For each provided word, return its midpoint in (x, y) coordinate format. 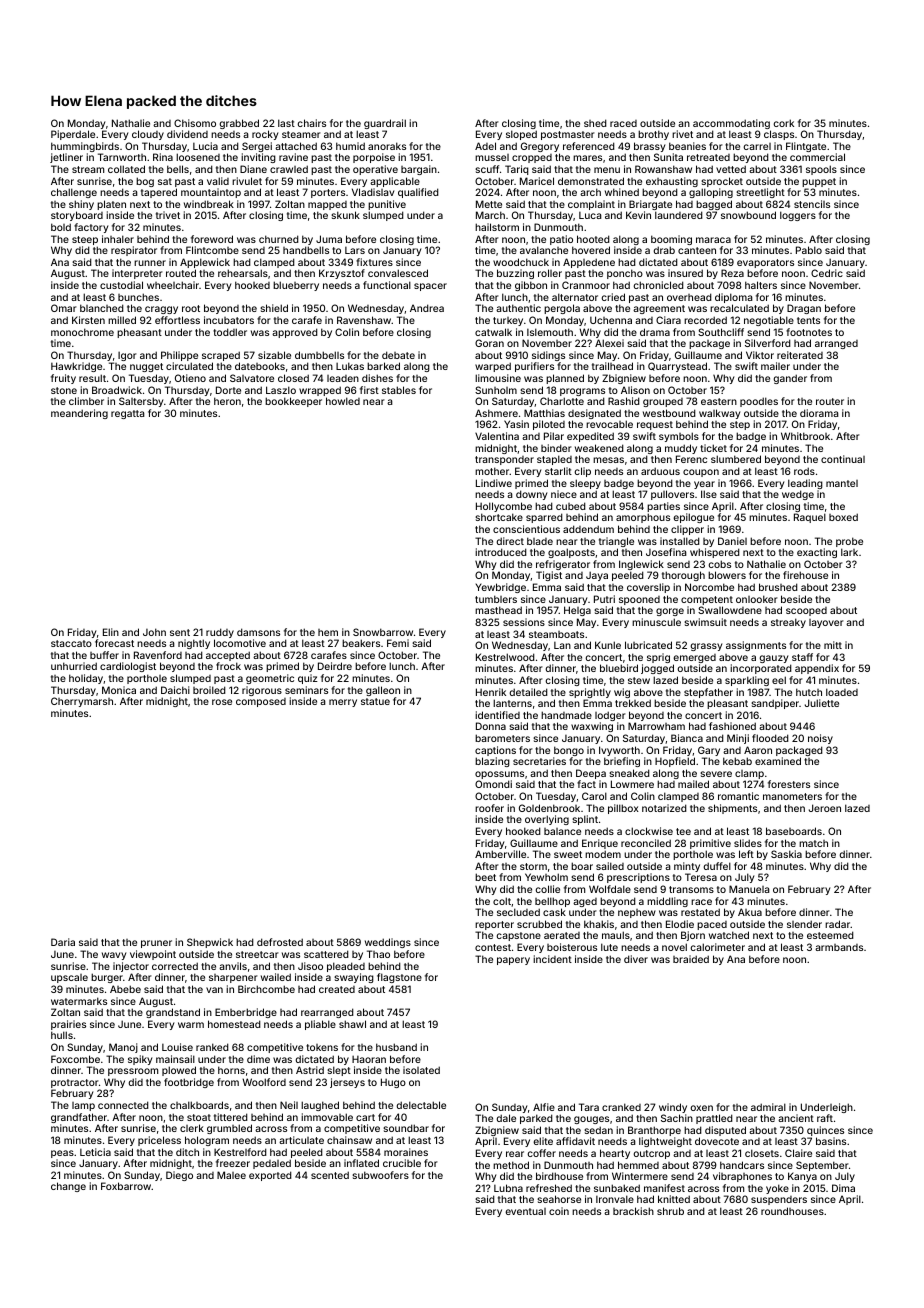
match (813, 843)
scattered (326, 954)
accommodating (731, 124)
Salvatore (252, 378)
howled (343, 401)
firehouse (805, 575)
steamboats (556, 634)
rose (222, 702)
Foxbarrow (126, 1186)
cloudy (148, 135)
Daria (63, 942)
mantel (842, 483)
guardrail (385, 124)
